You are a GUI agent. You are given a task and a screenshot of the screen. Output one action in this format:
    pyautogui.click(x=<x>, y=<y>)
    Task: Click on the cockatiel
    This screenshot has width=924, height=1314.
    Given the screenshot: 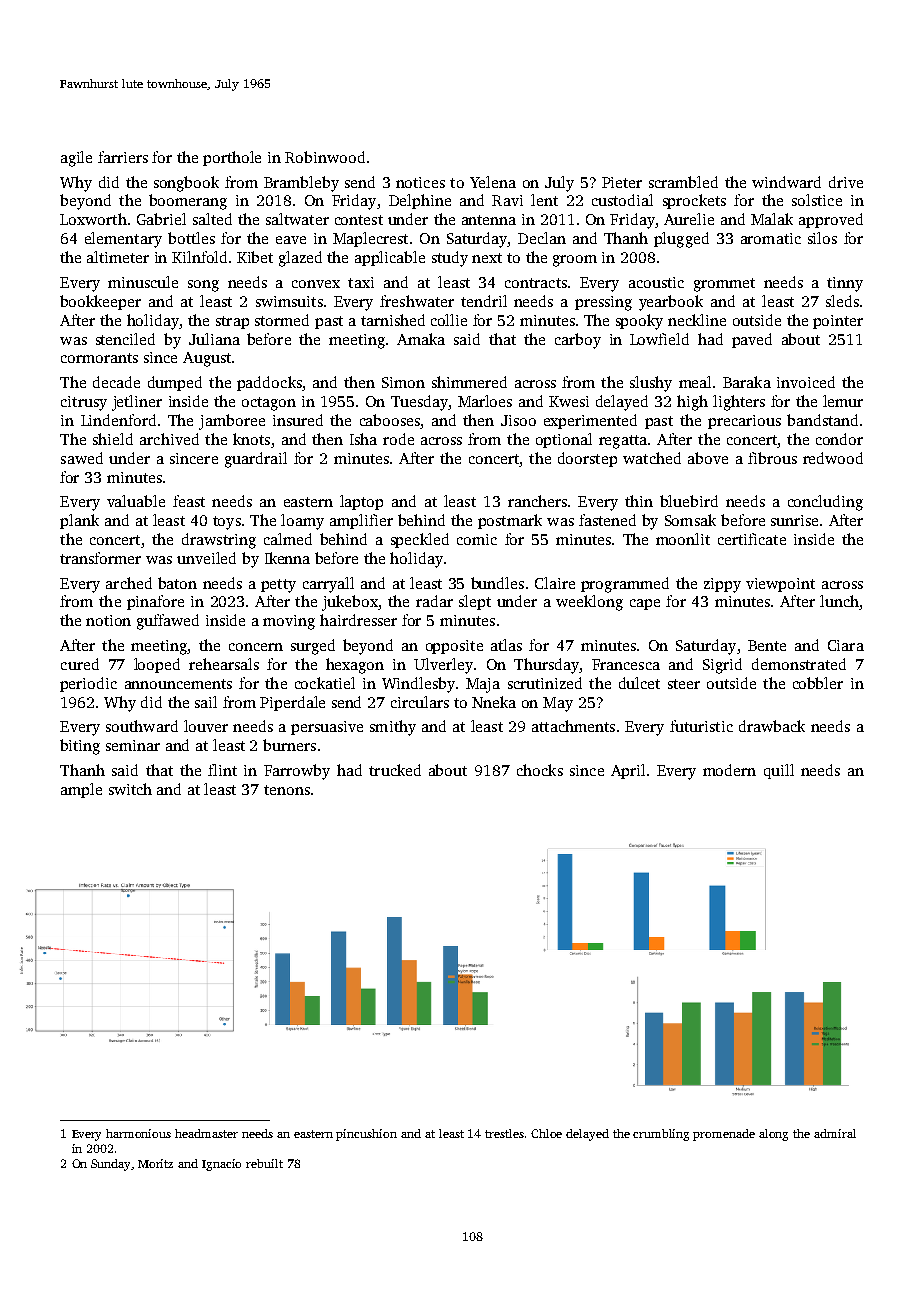 What is the action you would take?
    pyautogui.click(x=325, y=683)
